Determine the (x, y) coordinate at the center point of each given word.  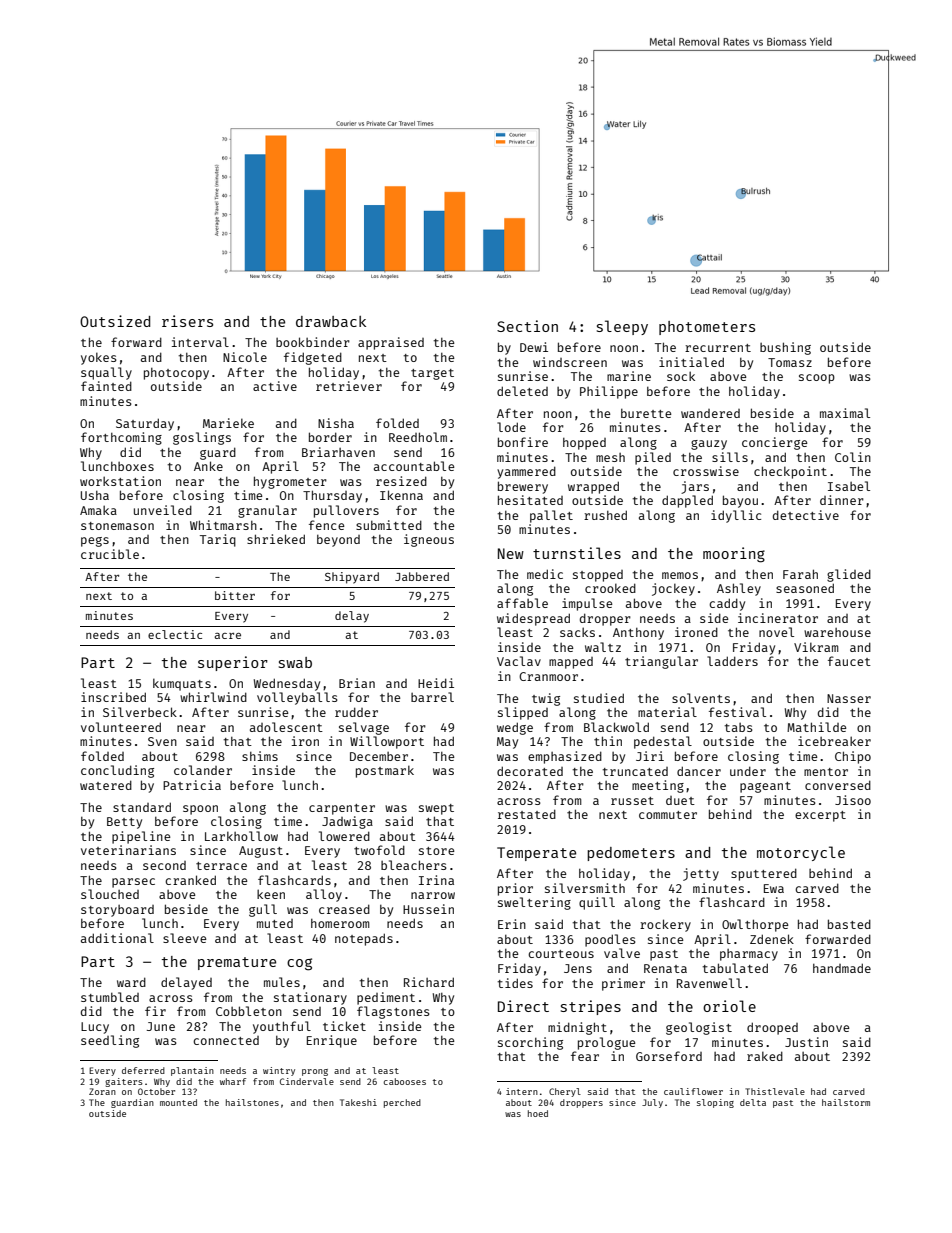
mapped (571, 663)
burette (646, 413)
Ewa (774, 888)
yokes (99, 358)
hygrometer (290, 482)
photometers (707, 328)
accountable (414, 466)
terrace (221, 866)
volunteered (121, 727)
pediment (386, 998)
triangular (661, 662)
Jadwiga (347, 822)
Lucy (95, 1028)
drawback (331, 321)
